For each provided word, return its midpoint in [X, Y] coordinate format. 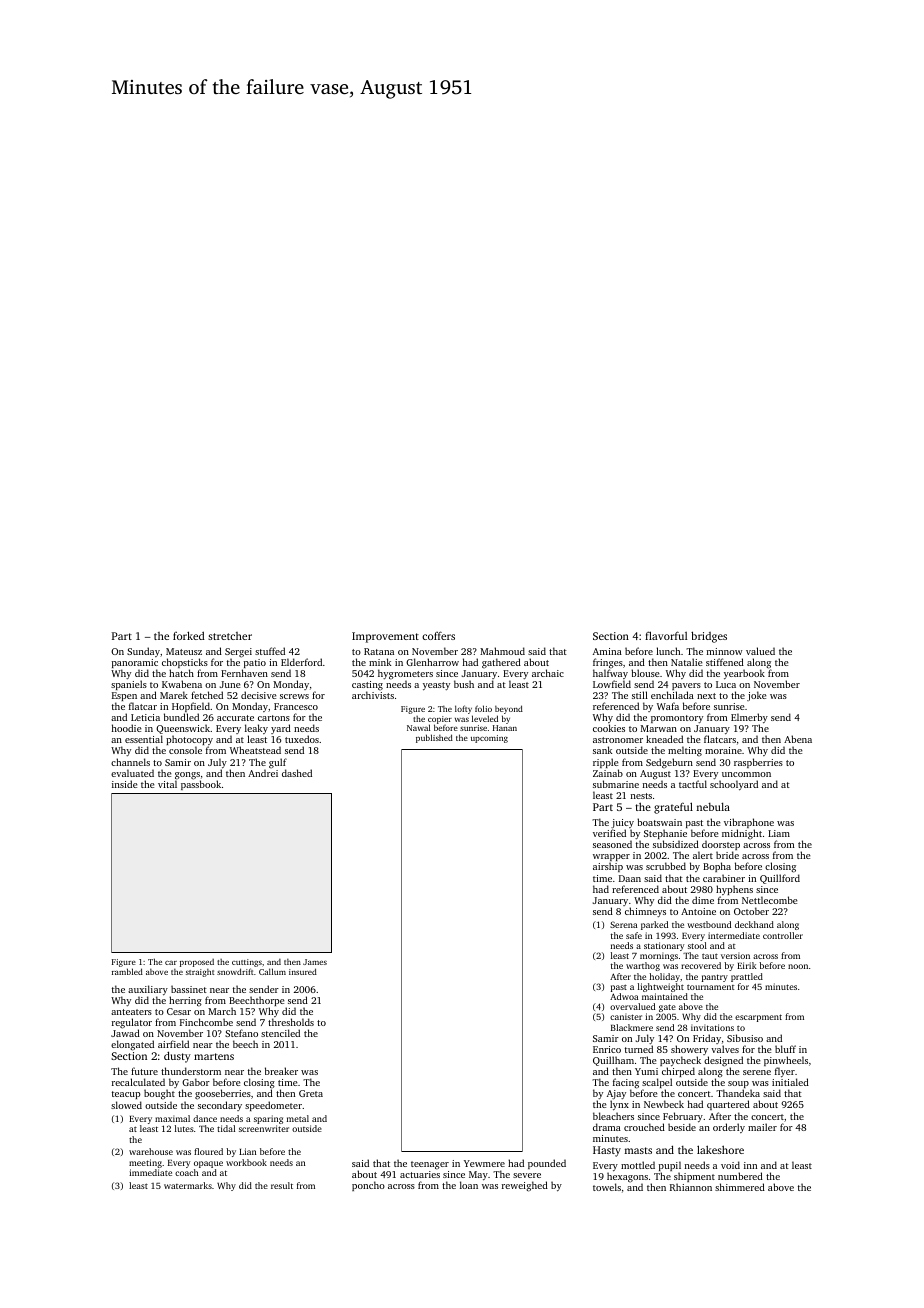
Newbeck [664, 1104]
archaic [548, 673]
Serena [623, 924]
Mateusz [184, 651]
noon [798, 966]
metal [298, 1118]
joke [757, 696]
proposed [197, 963]
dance [205, 1118]
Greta [311, 1093]
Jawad [125, 1033]
